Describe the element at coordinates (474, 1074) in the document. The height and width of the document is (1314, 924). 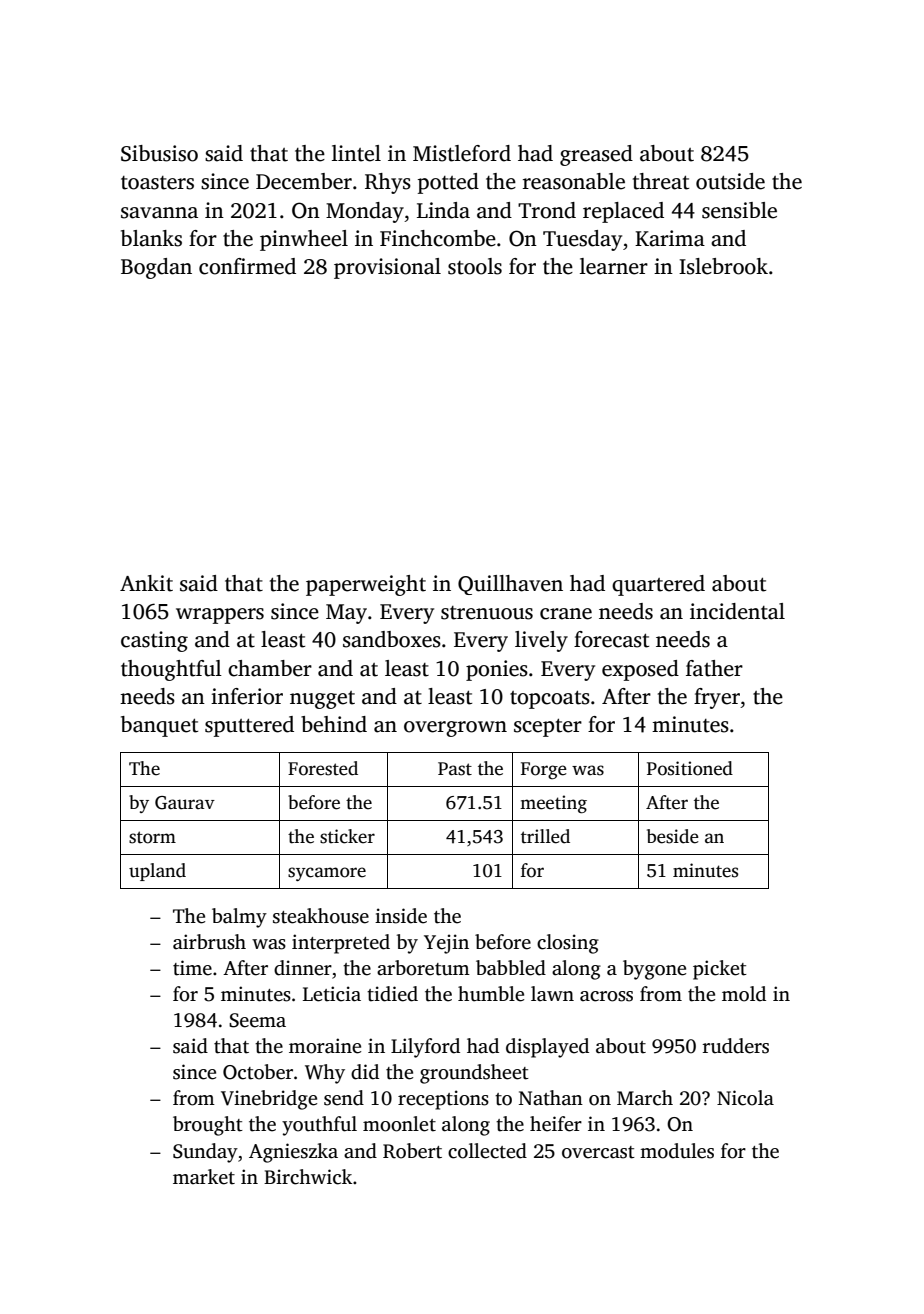
I see `groundsheet` at that location.
